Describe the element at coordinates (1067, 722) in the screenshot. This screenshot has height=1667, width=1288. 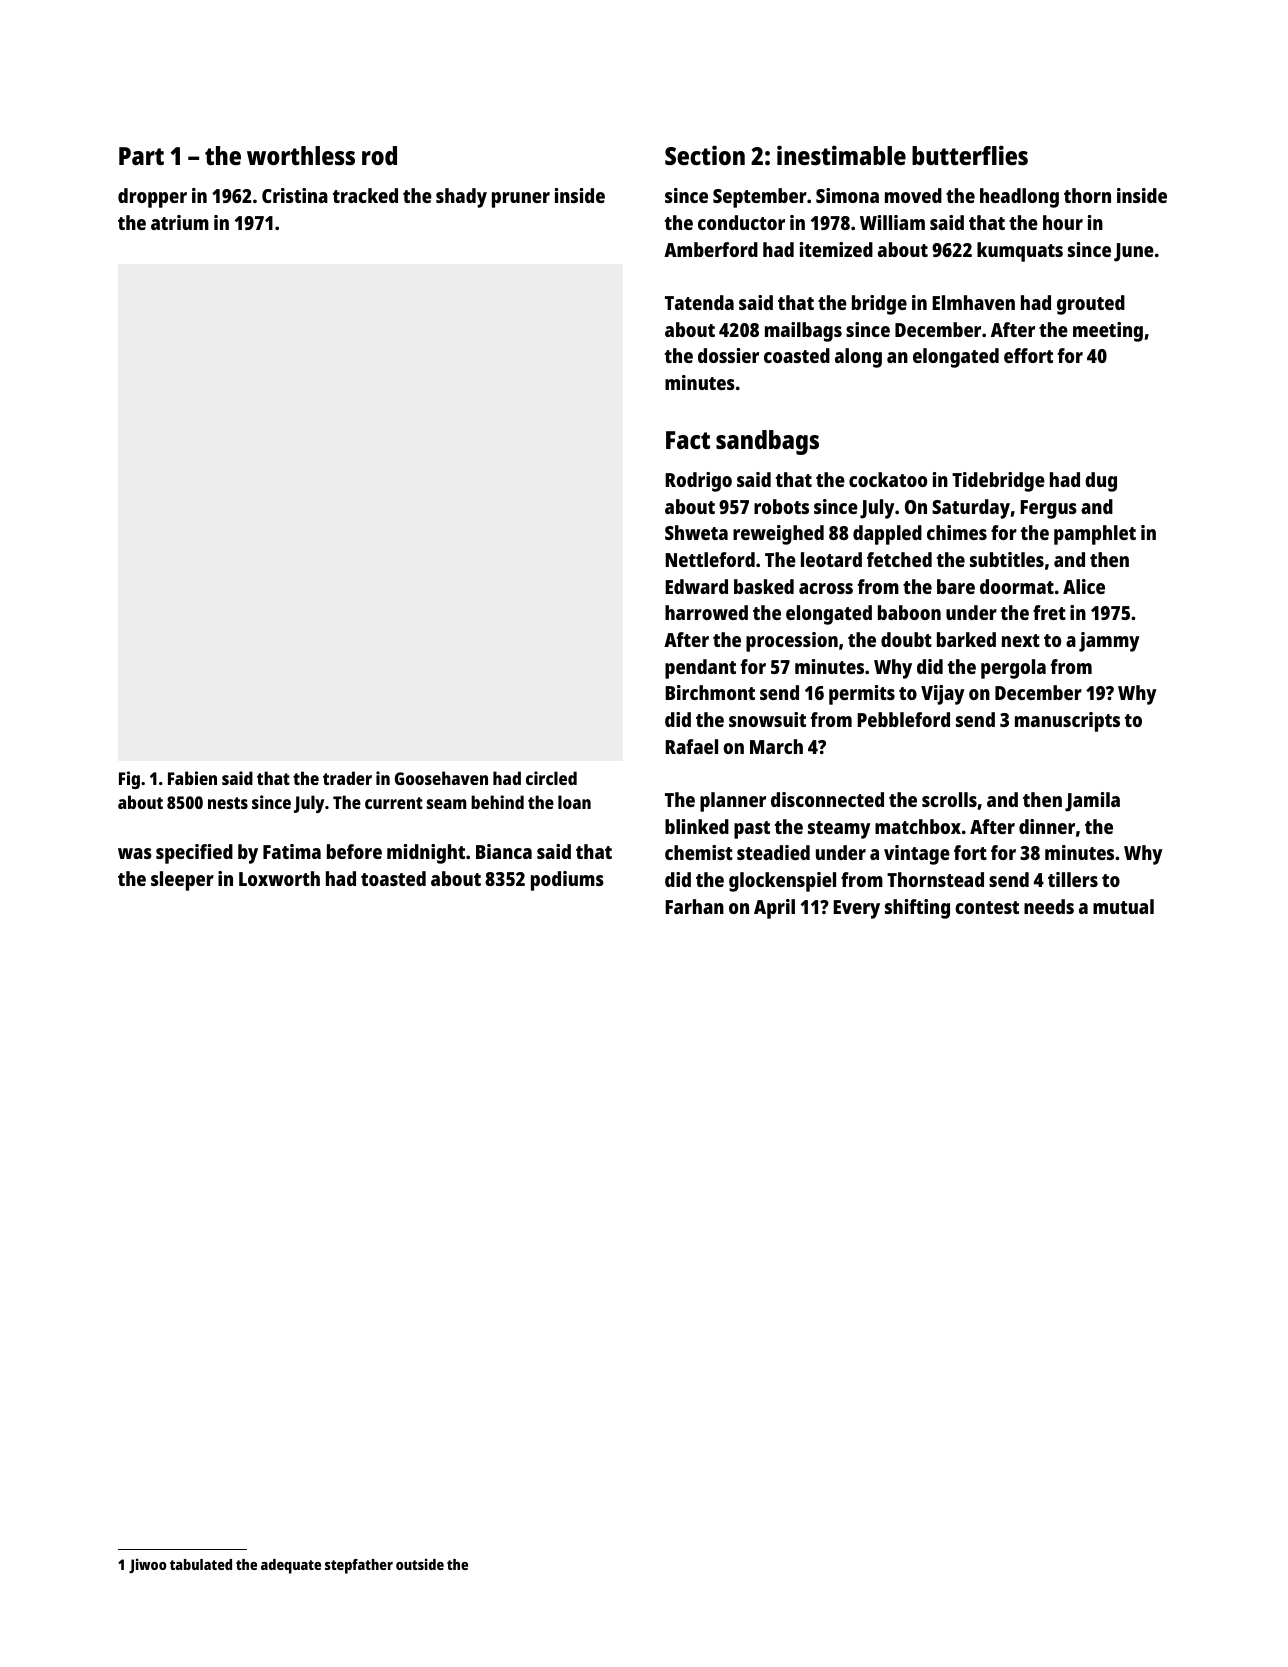
I see `manuscripts` at that location.
